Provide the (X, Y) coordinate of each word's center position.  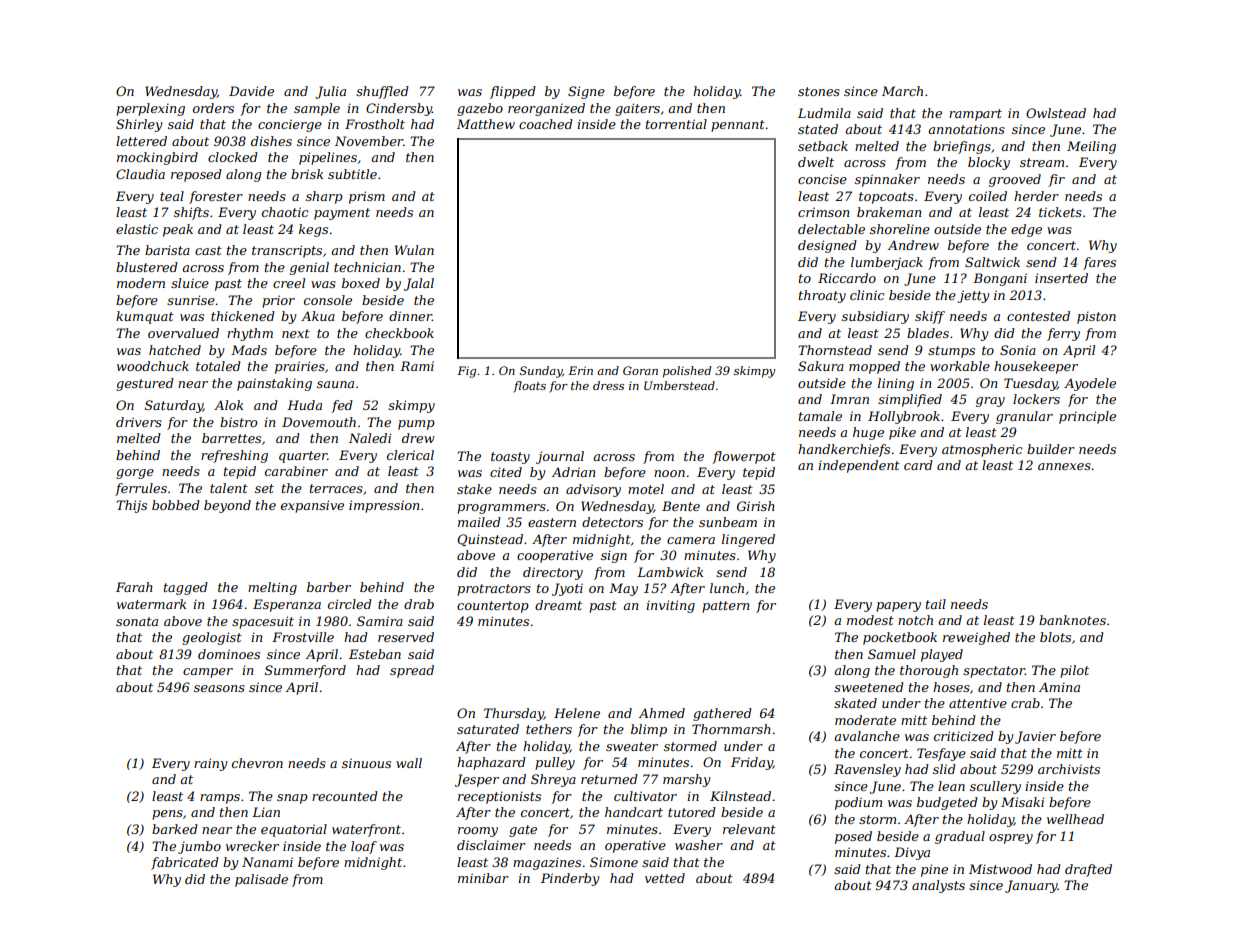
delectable (831, 229)
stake (474, 489)
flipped (513, 92)
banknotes (1072, 620)
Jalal (419, 284)
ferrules (141, 489)
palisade (261, 880)
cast (208, 250)
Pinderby (570, 879)
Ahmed (662, 713)
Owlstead (1056, 113)
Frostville (303, 637)
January (1031, 886)
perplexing (150, 109)
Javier (1035, 737)
